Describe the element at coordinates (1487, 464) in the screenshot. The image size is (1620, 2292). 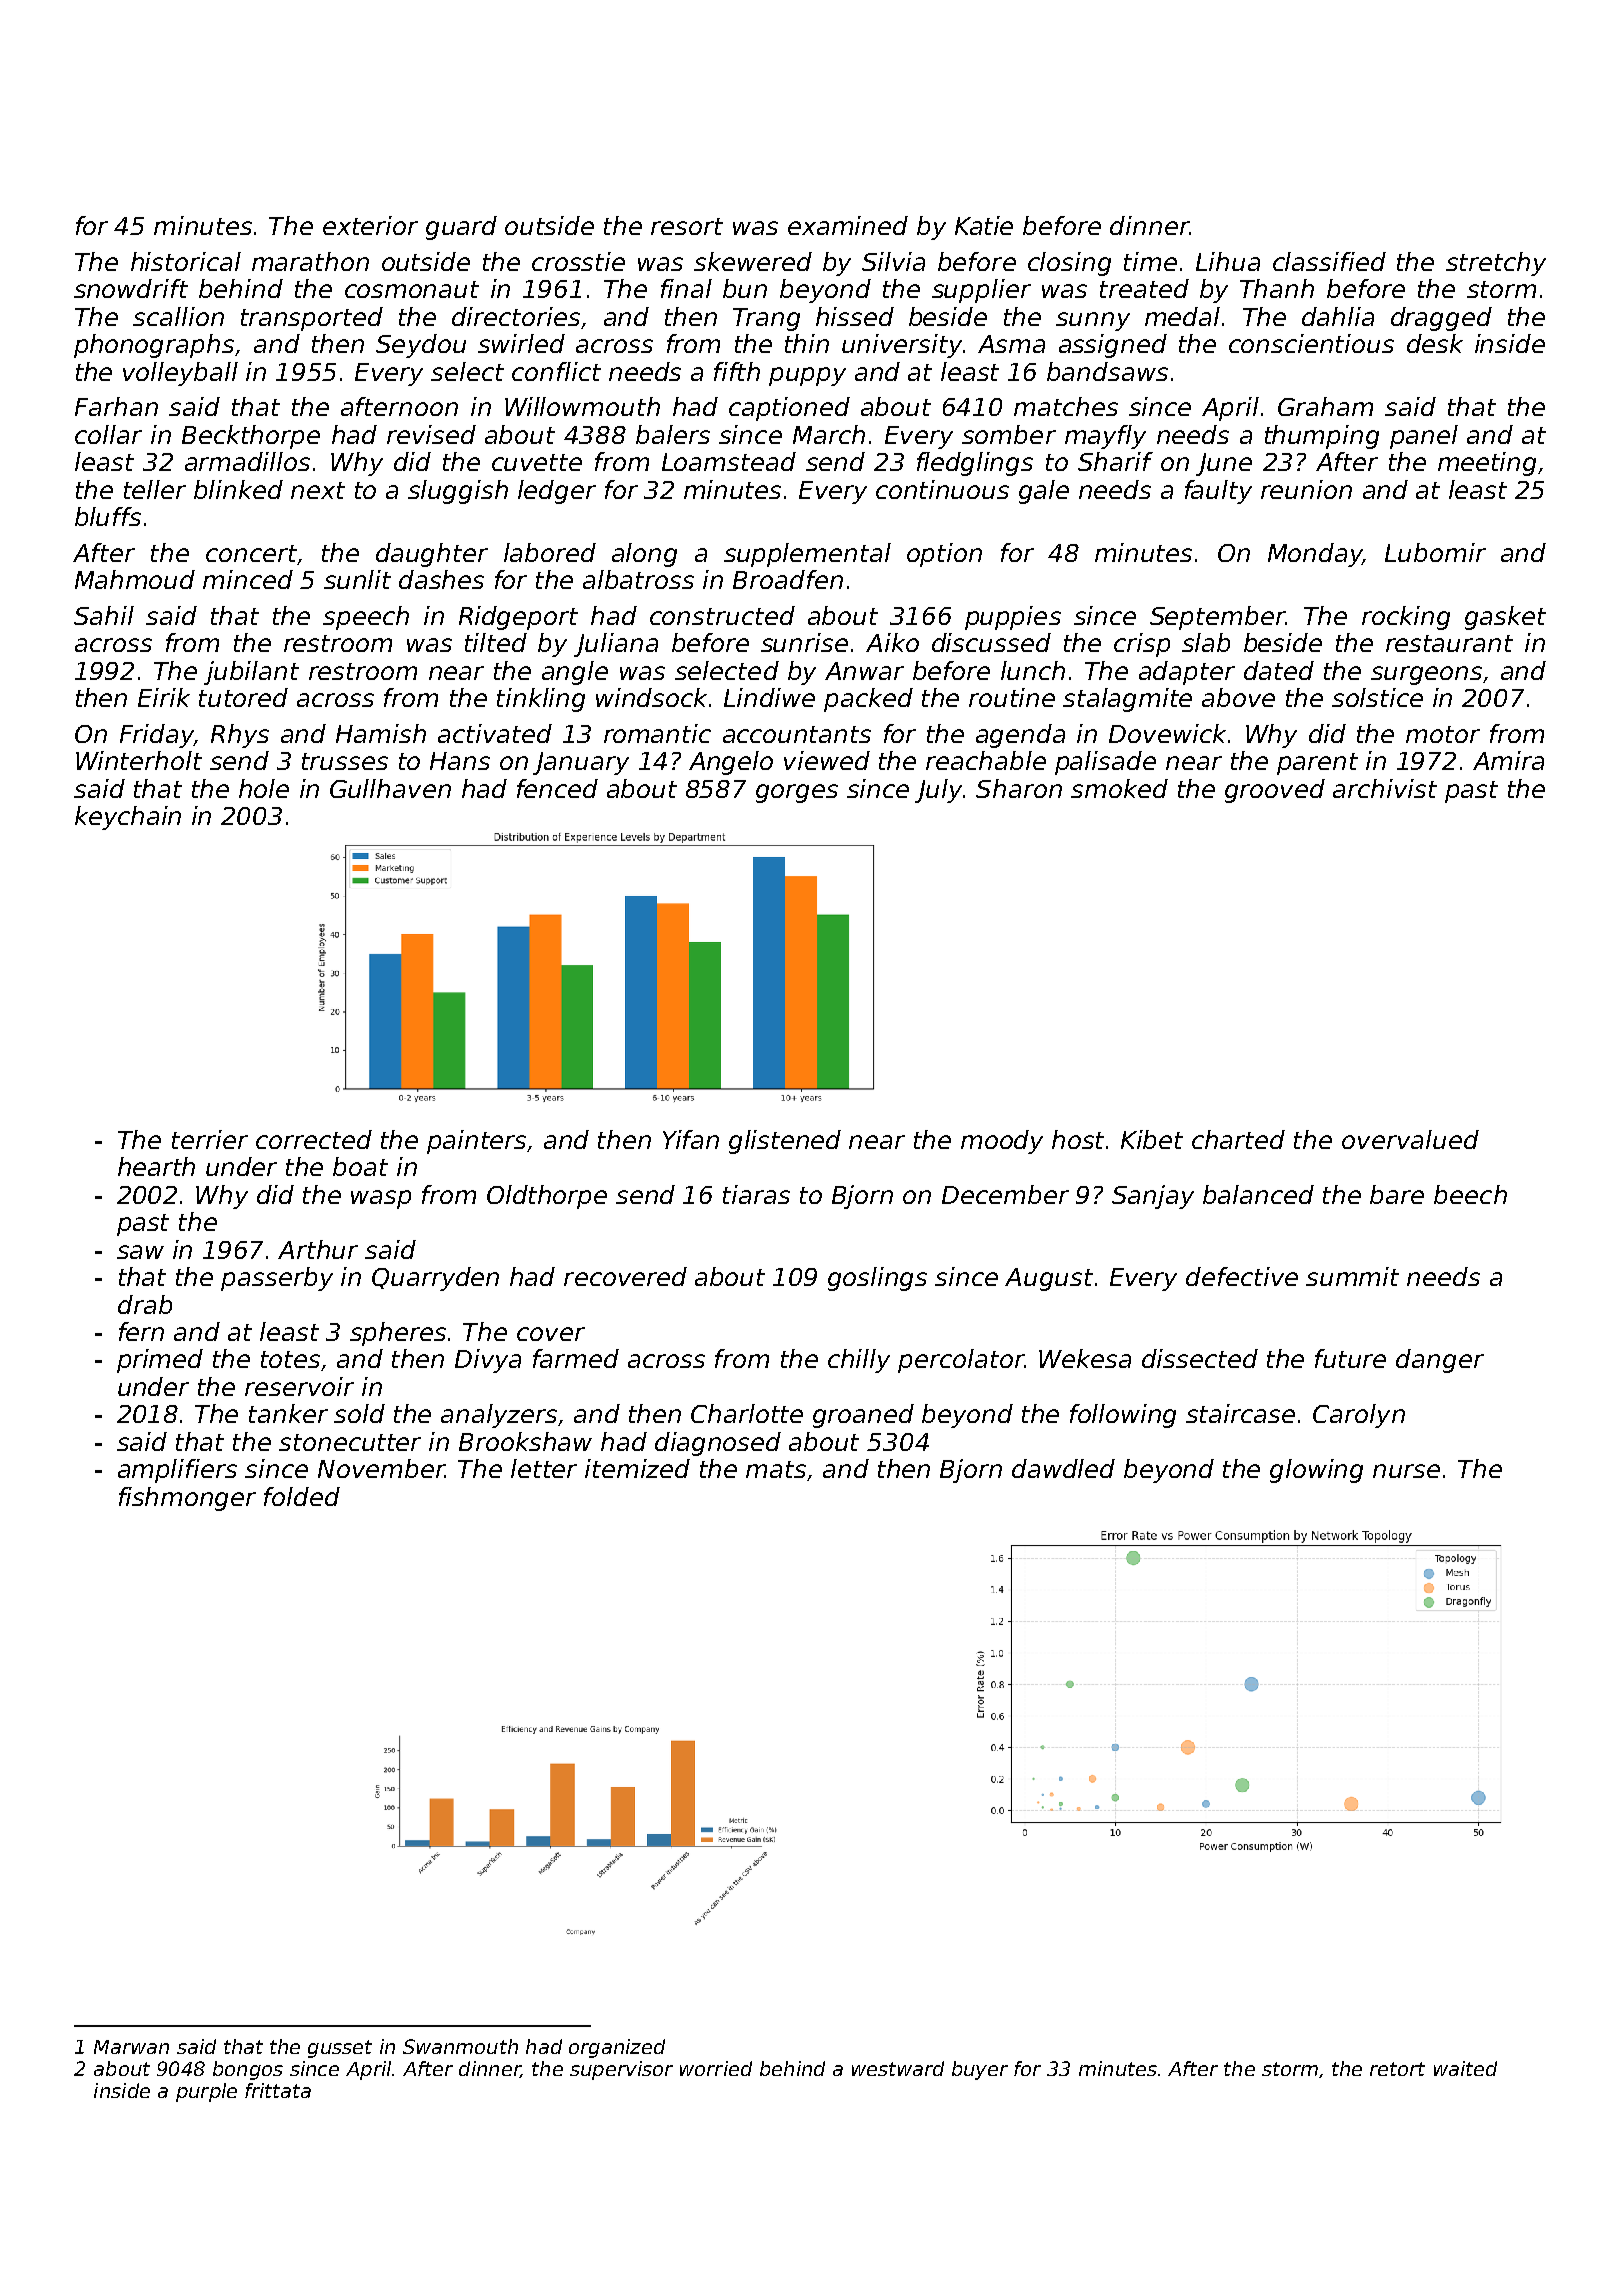
I see `meeting` at that location.
